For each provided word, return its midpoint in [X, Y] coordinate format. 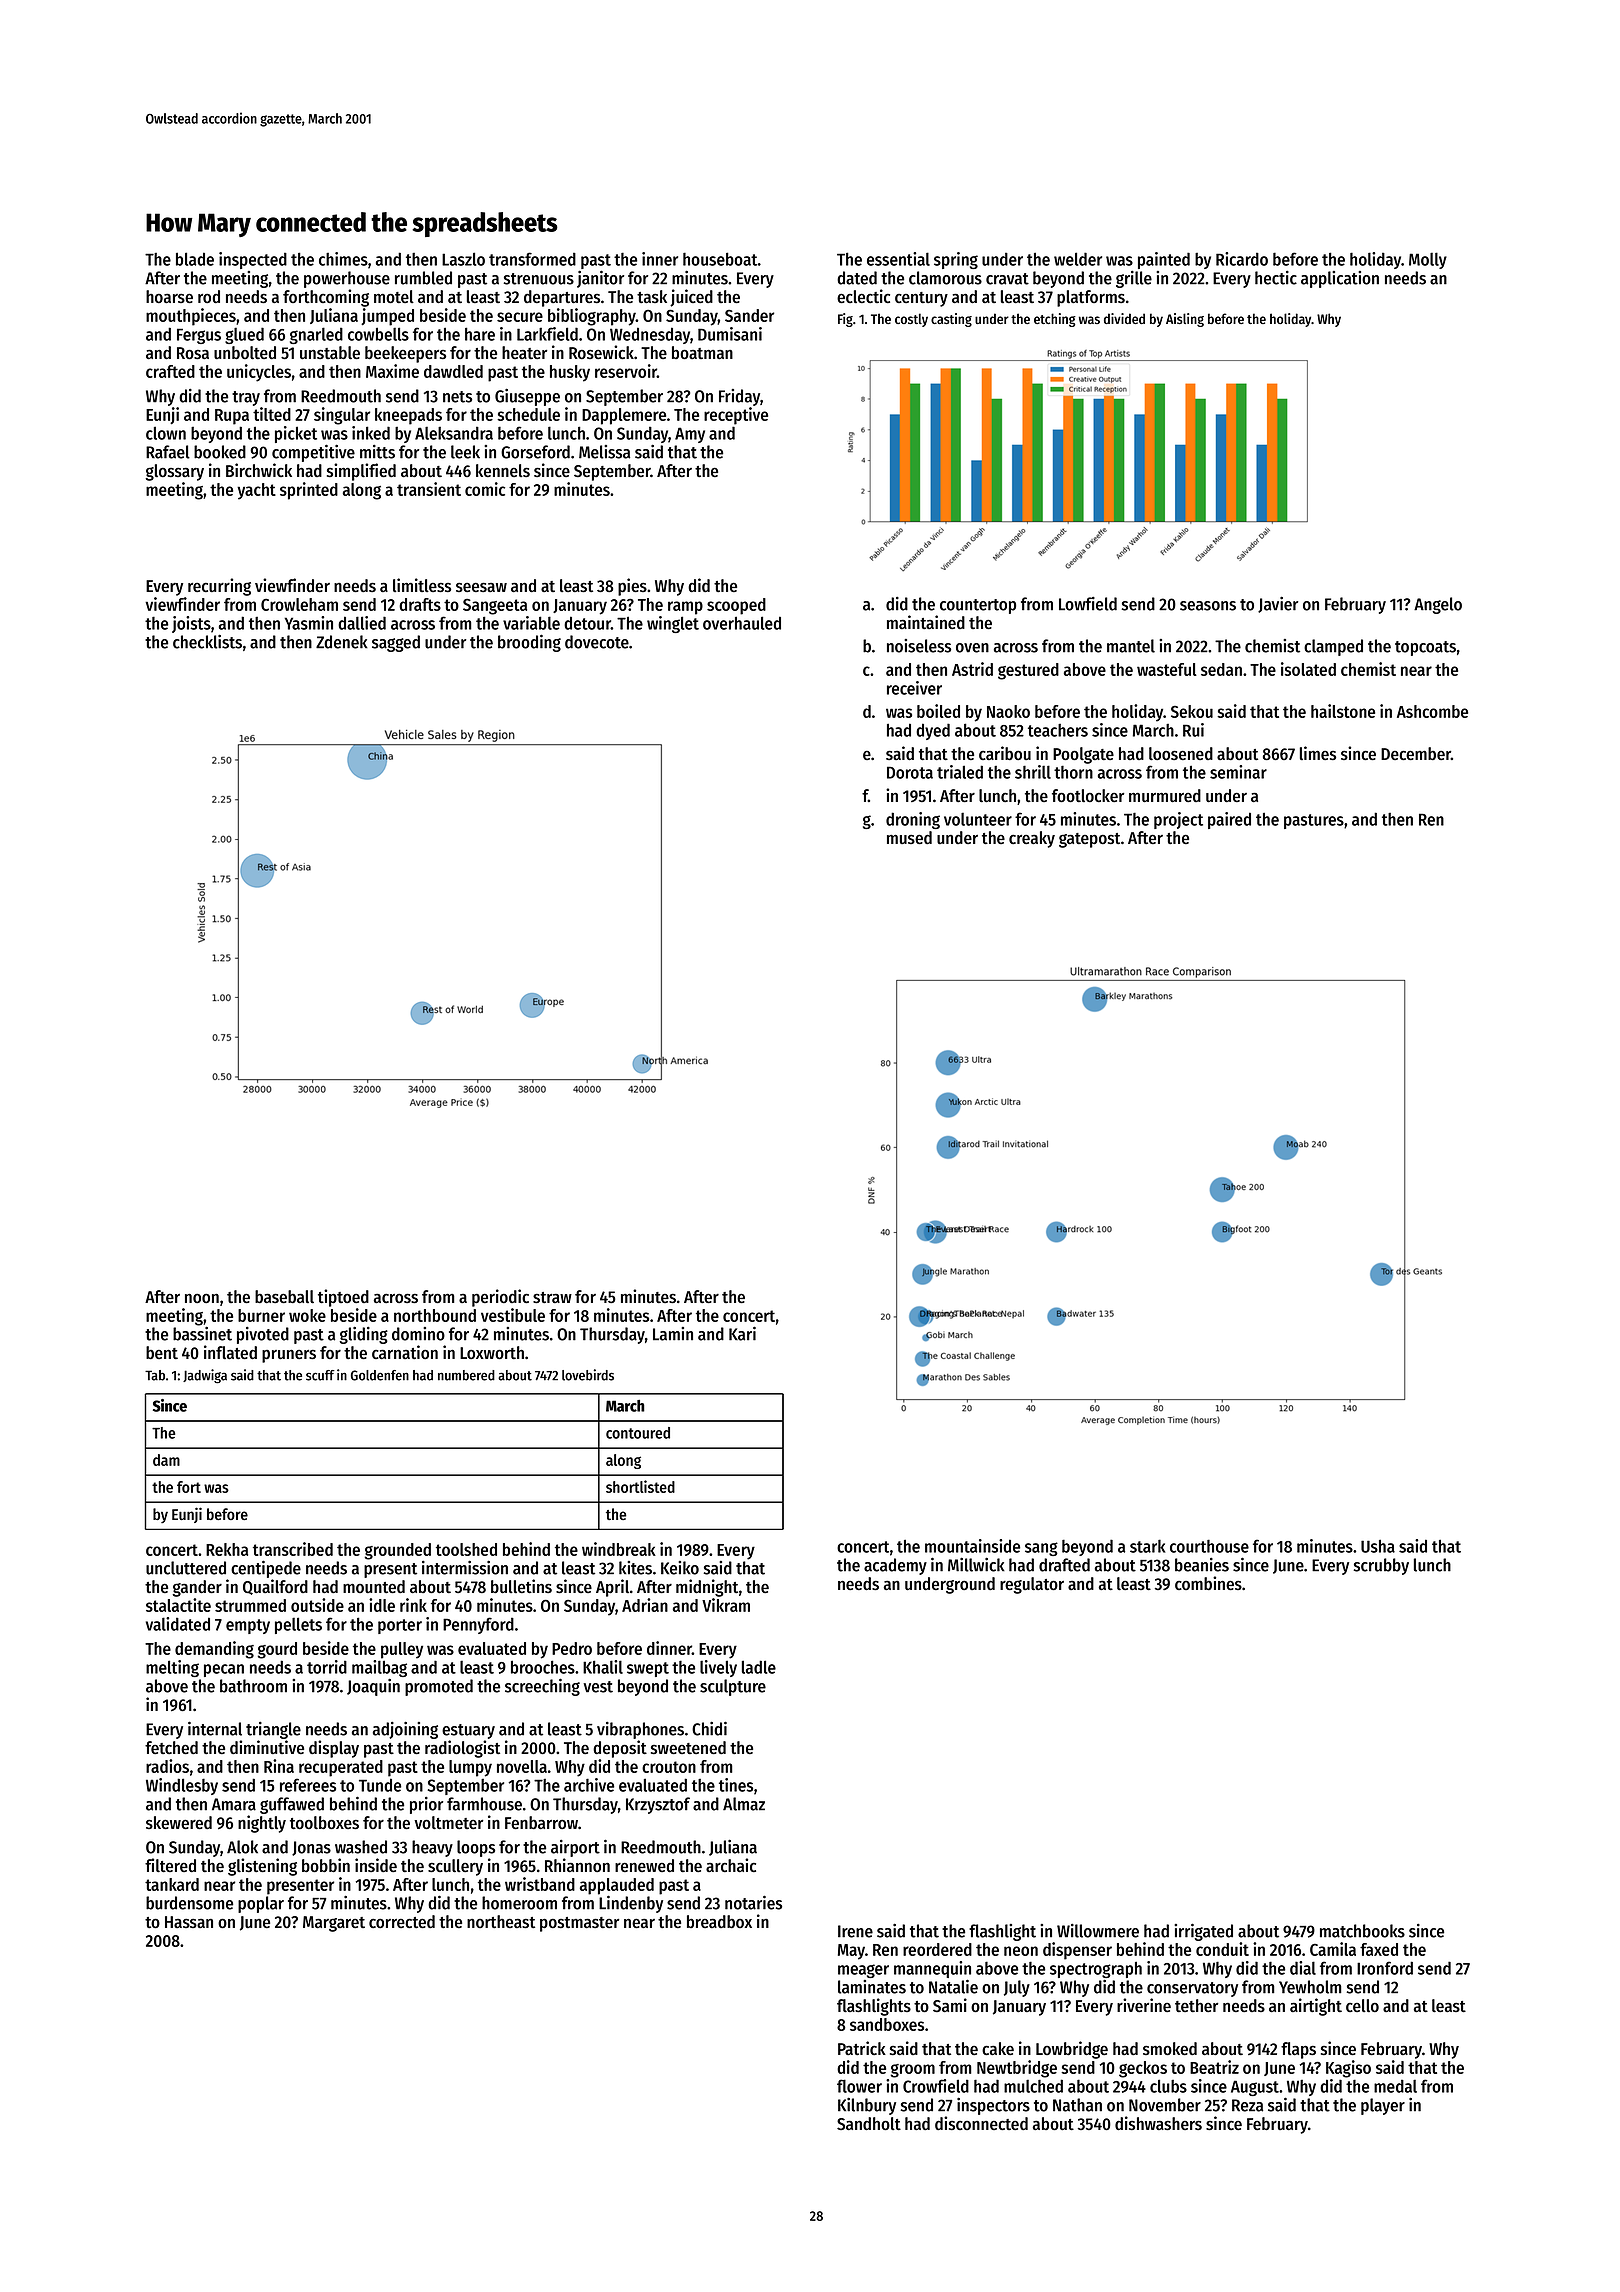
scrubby [1381, 1566]
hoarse [169, 296]
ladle [759, 1667]
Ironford [1385, 1968]
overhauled [742, 623]
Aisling [1185, 320]
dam [166, 1460]
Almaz [744, 1804]
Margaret [334, 1924]
